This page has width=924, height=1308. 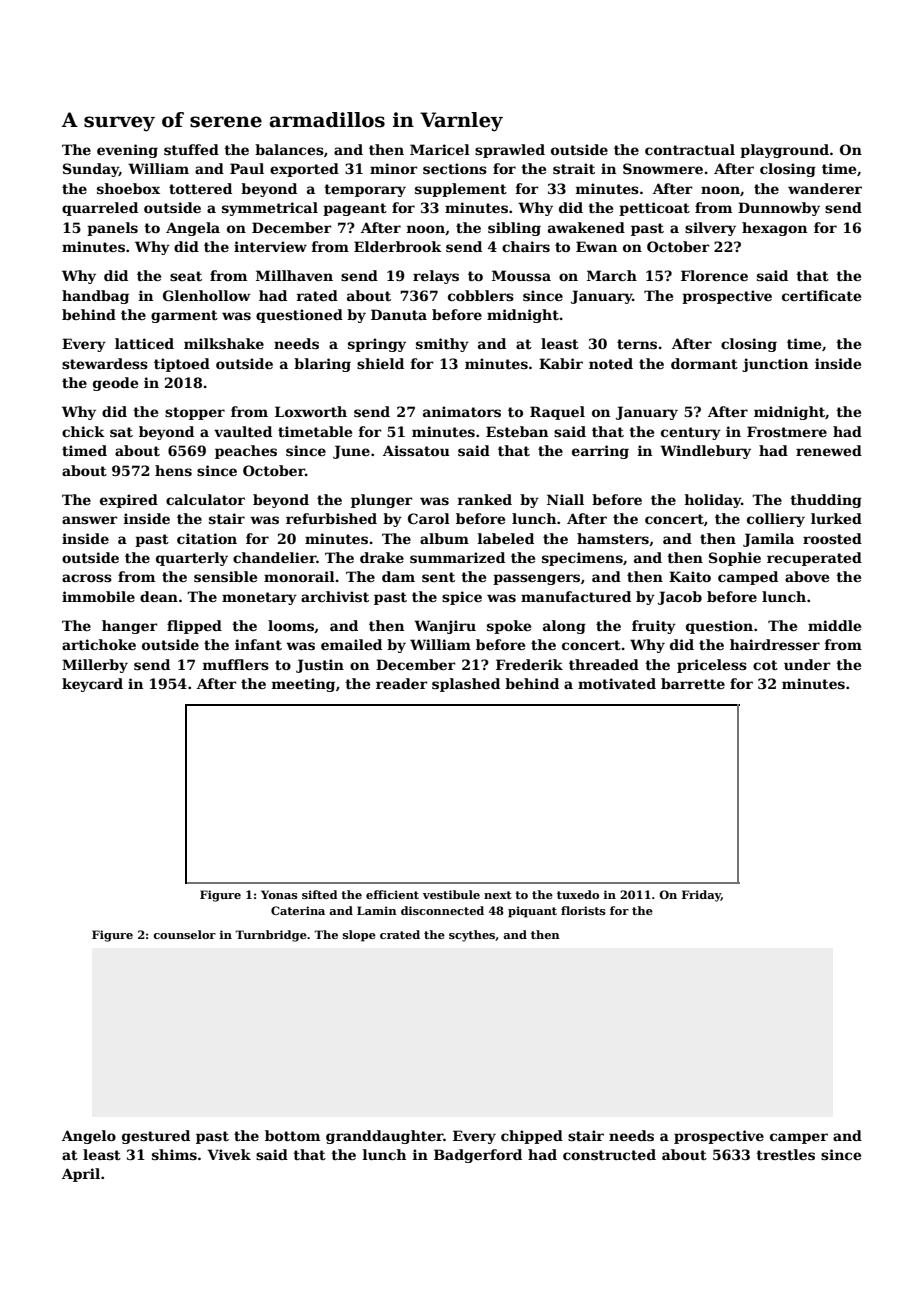 What do you see at coordinates (836, 518) in the page?
I see `lurked` at bounding box center [836, 518].
